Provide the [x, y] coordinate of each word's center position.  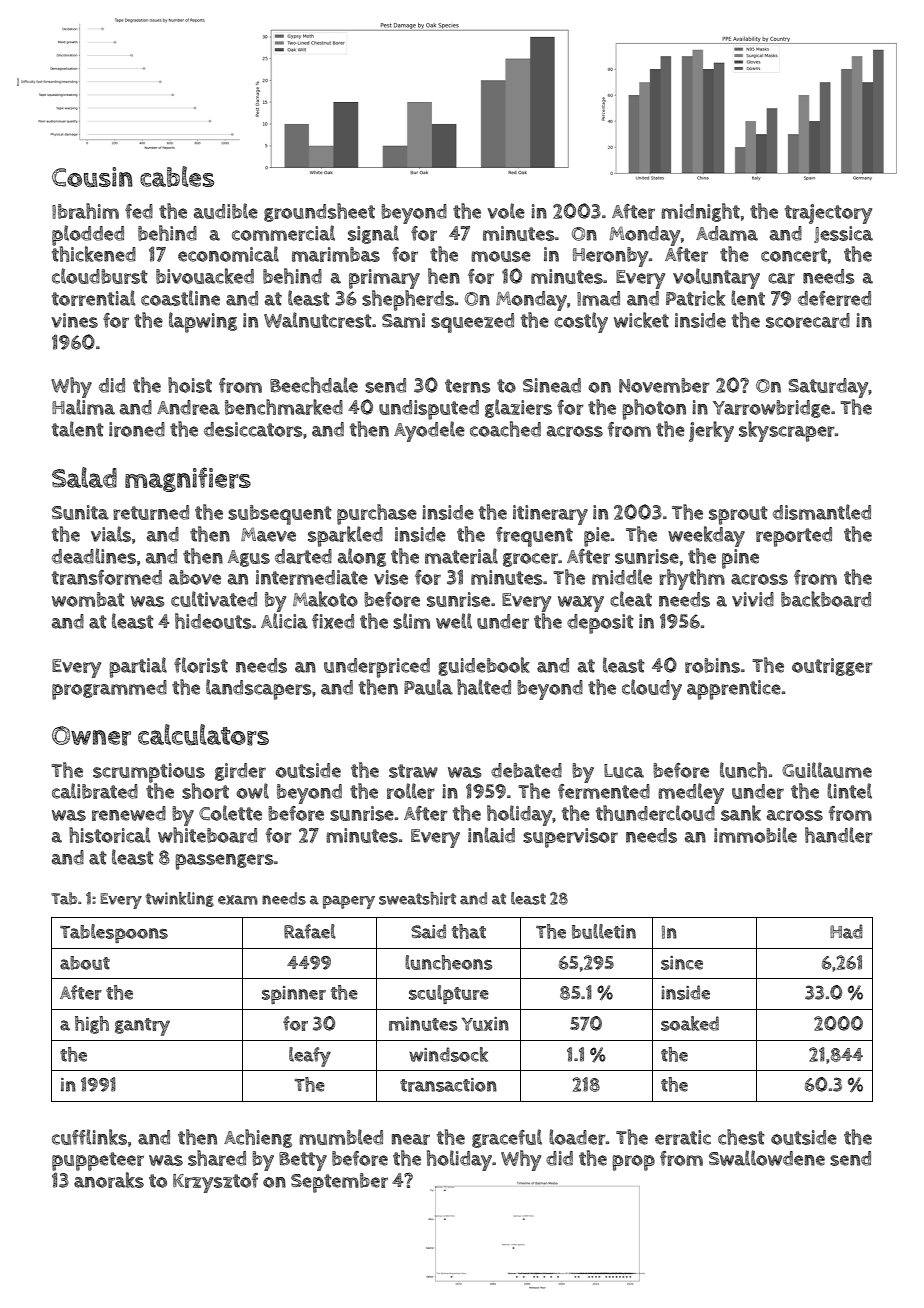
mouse [501, 256]
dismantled [822, 512]
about [85, 963]
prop [633, 1163]
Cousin [92, 177]
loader [577, 1137]
